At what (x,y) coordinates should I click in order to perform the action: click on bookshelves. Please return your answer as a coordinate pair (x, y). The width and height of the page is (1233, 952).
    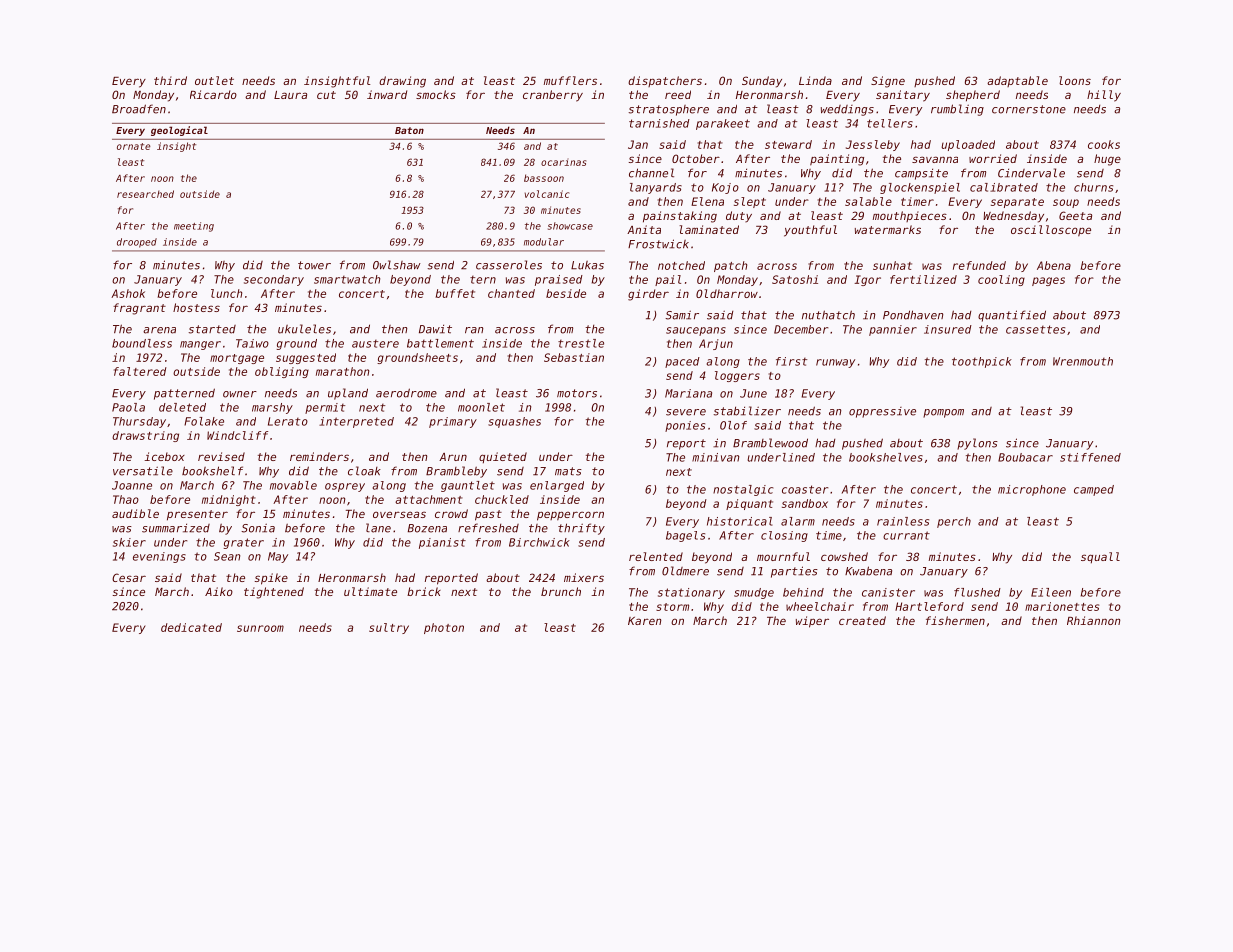
    Looking at the image, I should click on (886, 457).
